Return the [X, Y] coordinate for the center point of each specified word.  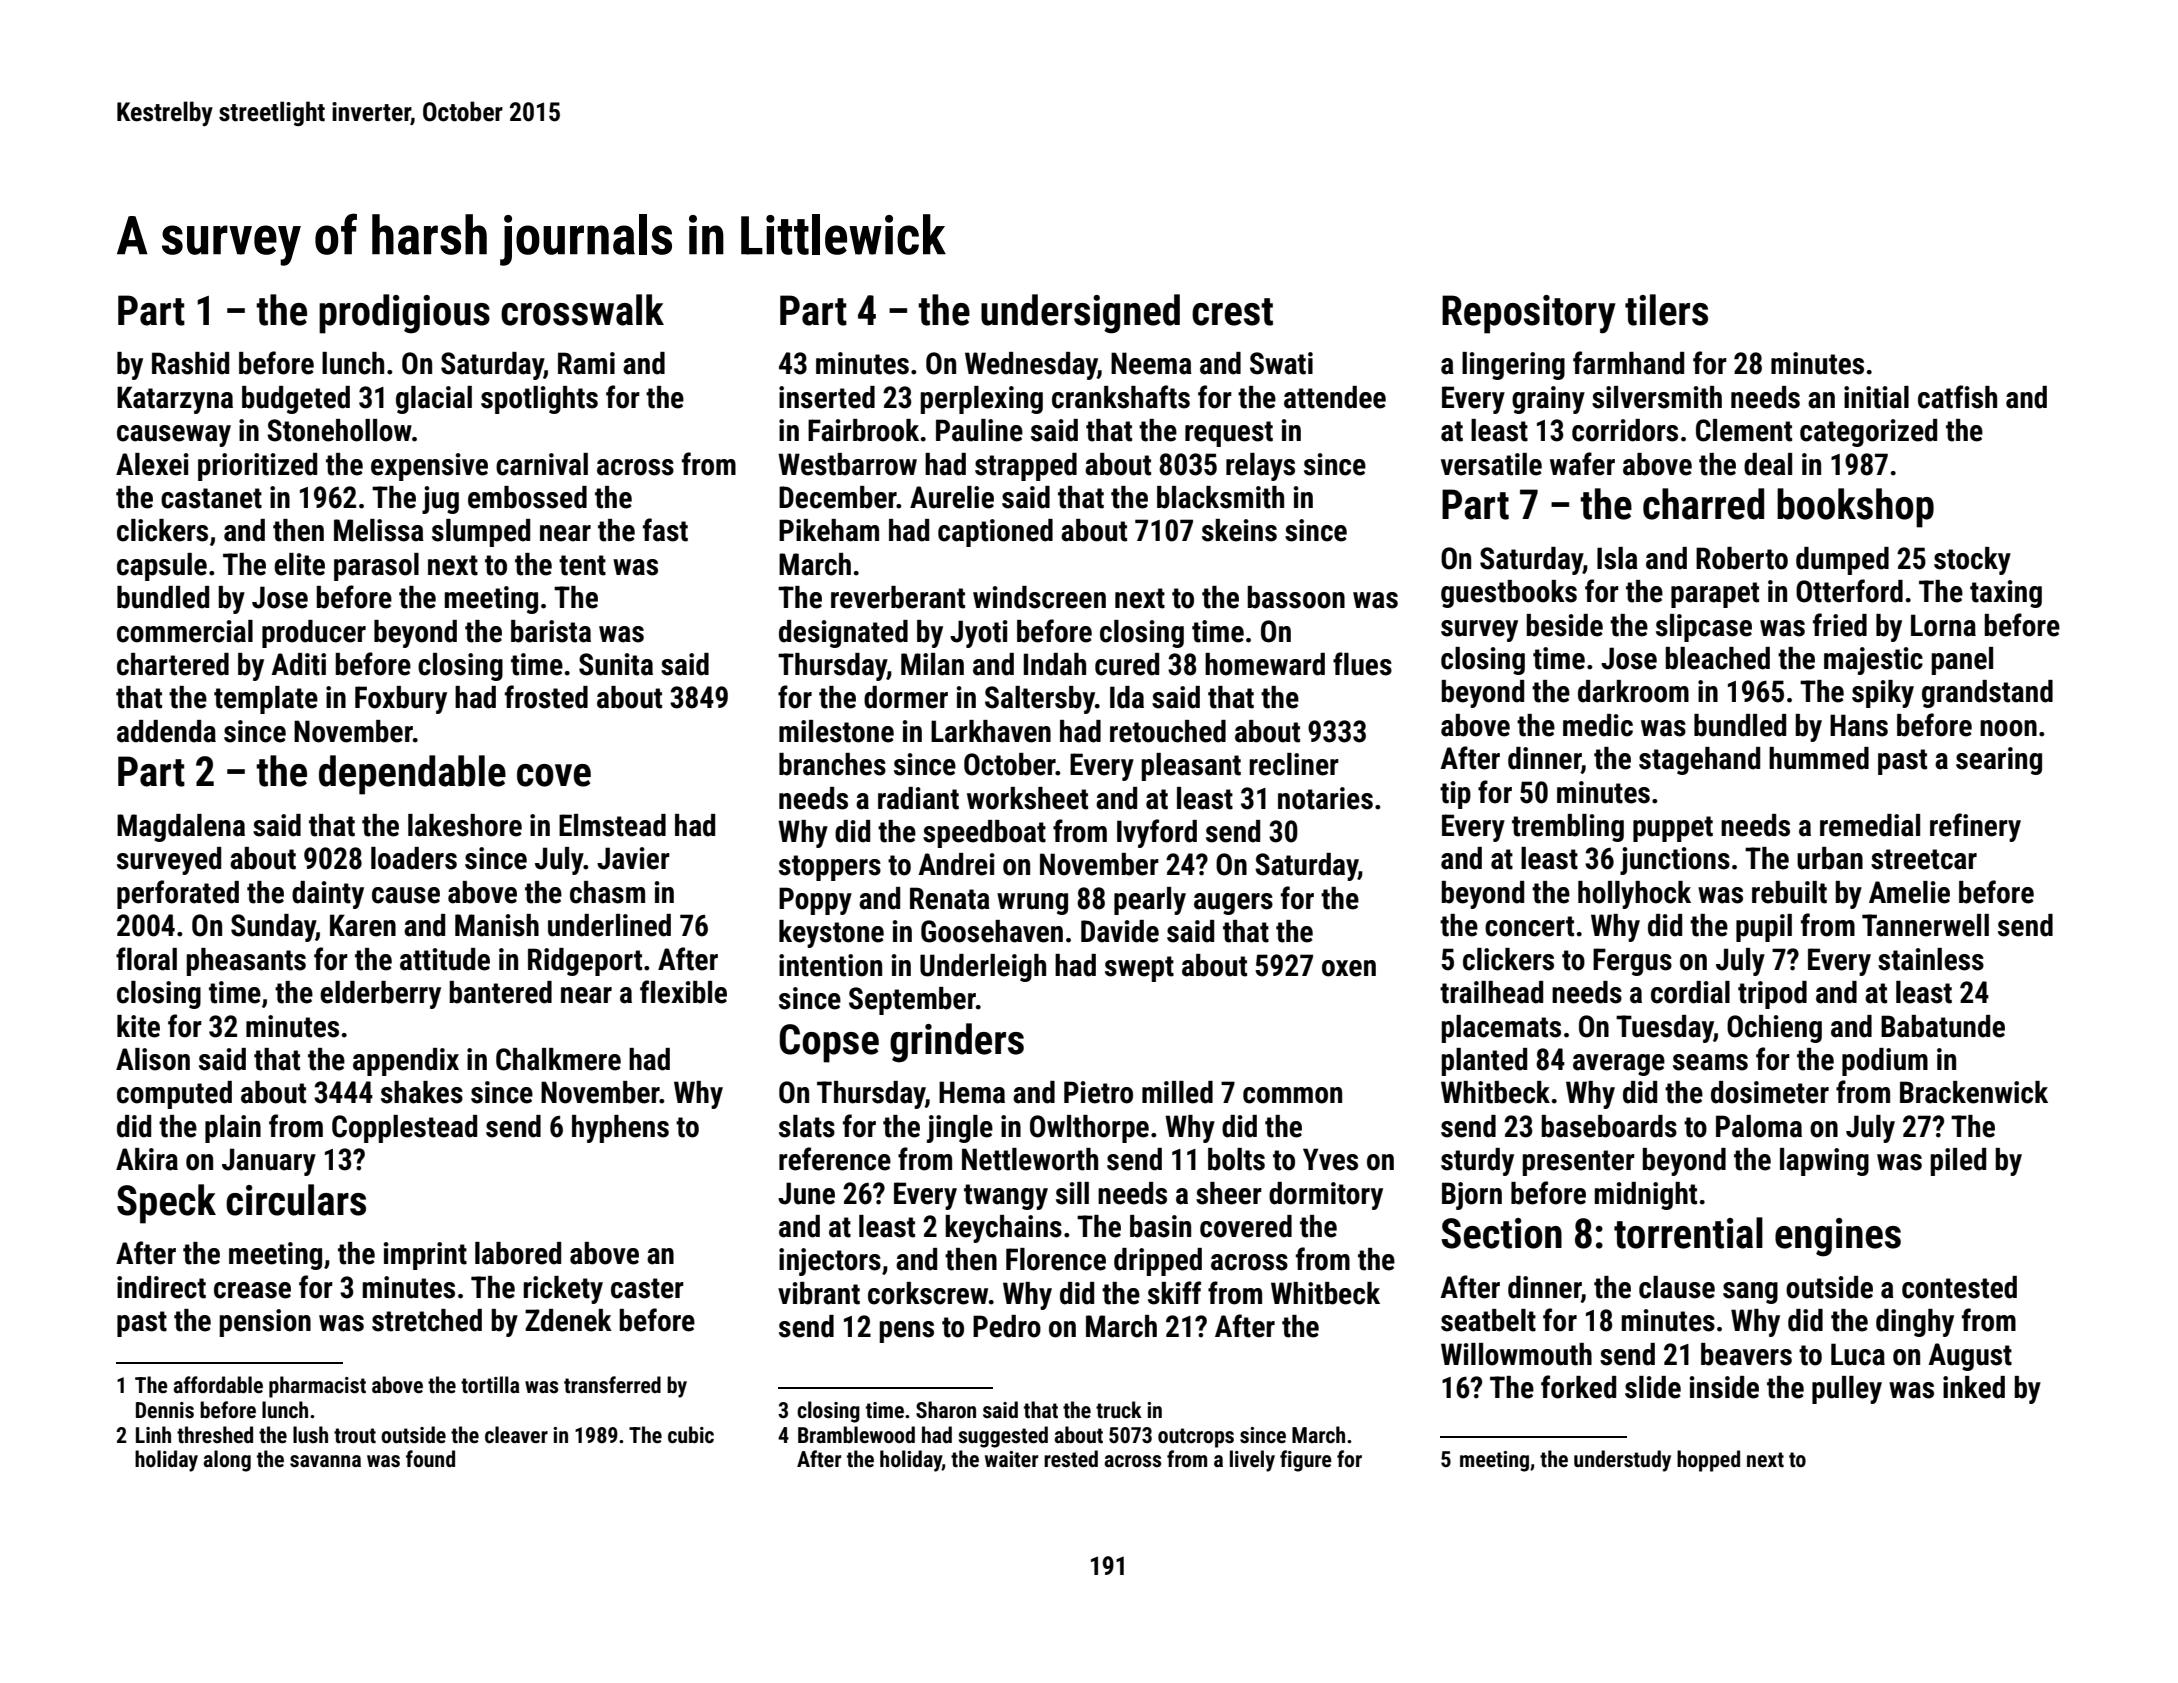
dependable [412, 775]
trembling [1568, 828]
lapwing [1824, 1162]
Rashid [190, 363]
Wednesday [1031, 366]
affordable [218, 1384]
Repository [1529, 314]
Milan [932, 664]
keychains [1003, 1229]
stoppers [830, 868]
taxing [2006, 594]
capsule [162, 567]
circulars [296, 1200]
